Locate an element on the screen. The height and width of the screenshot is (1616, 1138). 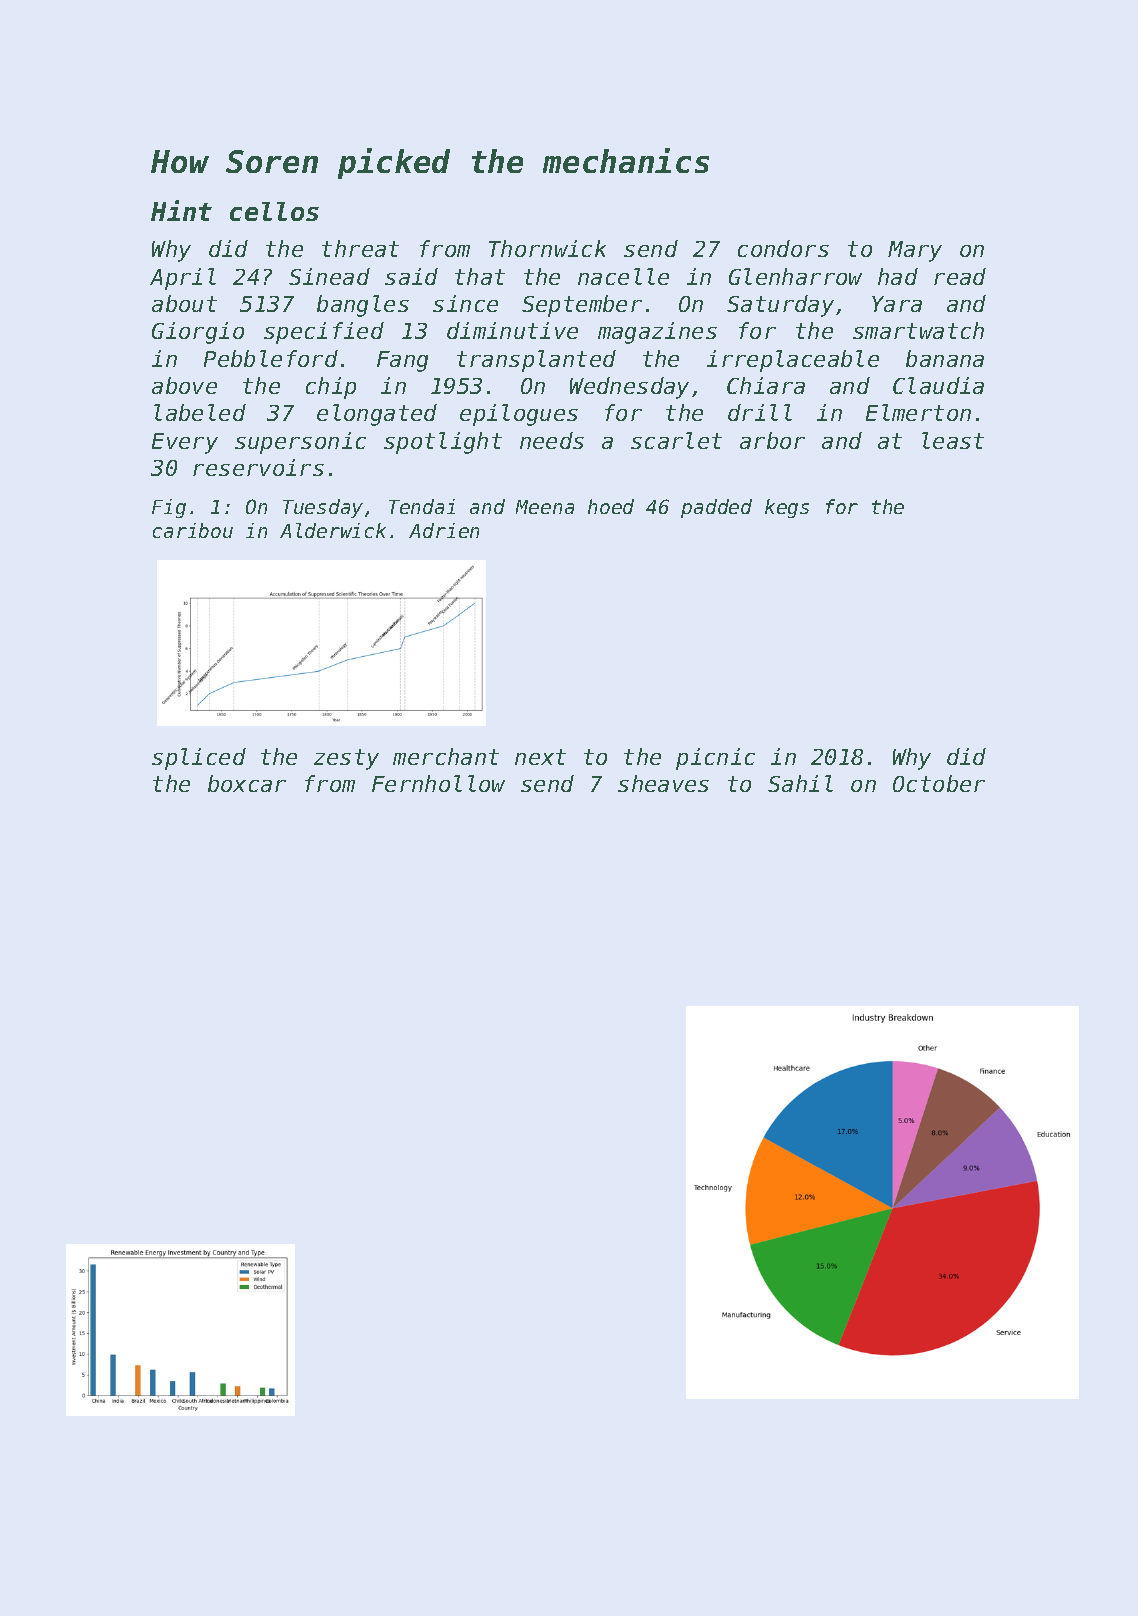
Hint is located at coordinates (181, 210).
